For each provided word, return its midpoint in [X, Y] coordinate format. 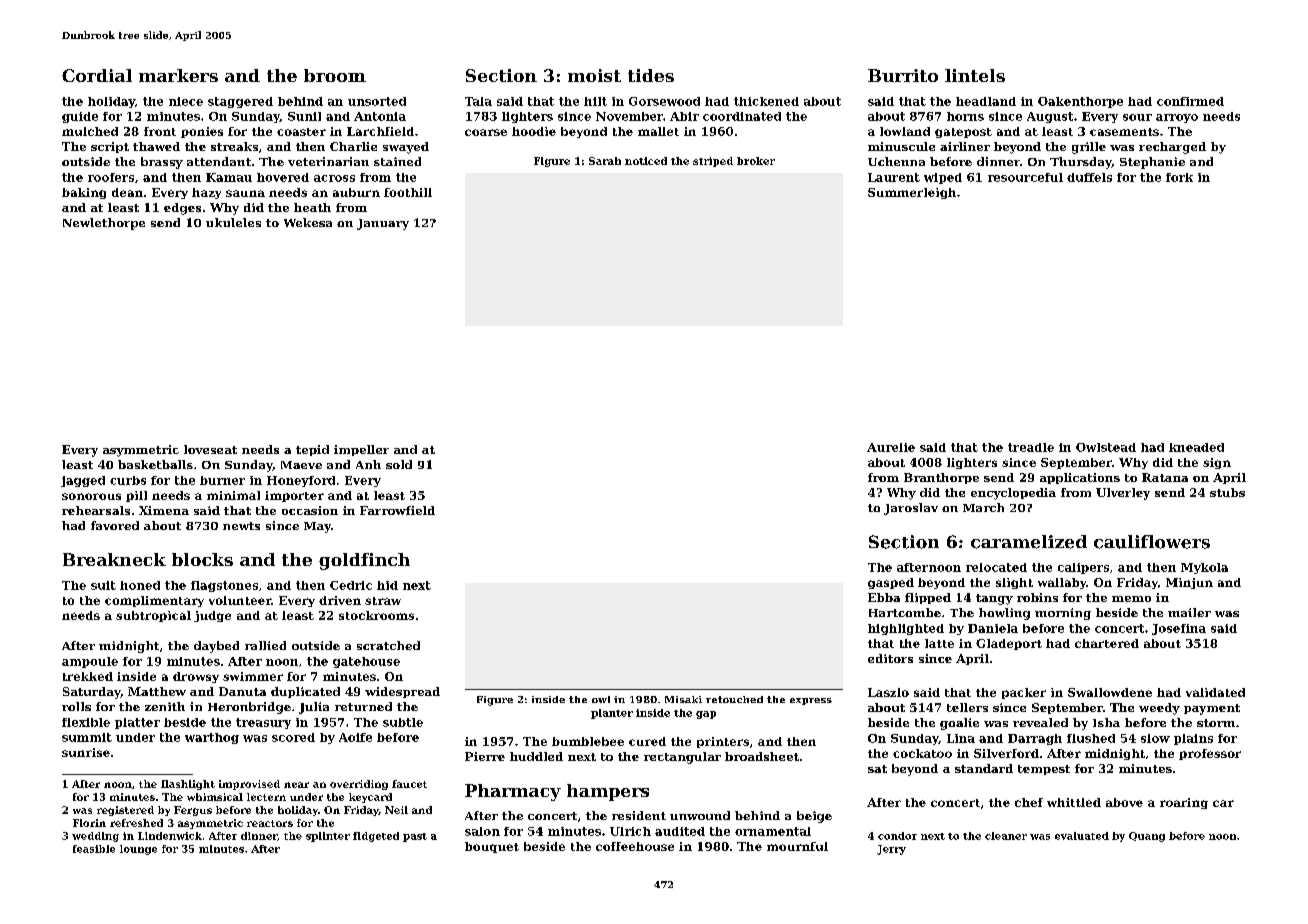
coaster [301, 132]
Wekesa [308, 222]
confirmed [1190, 101]
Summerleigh [912, 193]
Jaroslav [911, 509]
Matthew [157, 691]
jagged [83, 481]
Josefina [1179, 629]
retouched [734, 699]
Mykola [1204, 568]
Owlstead [1106, 447]
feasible [94, 849]
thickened [766, 101]
